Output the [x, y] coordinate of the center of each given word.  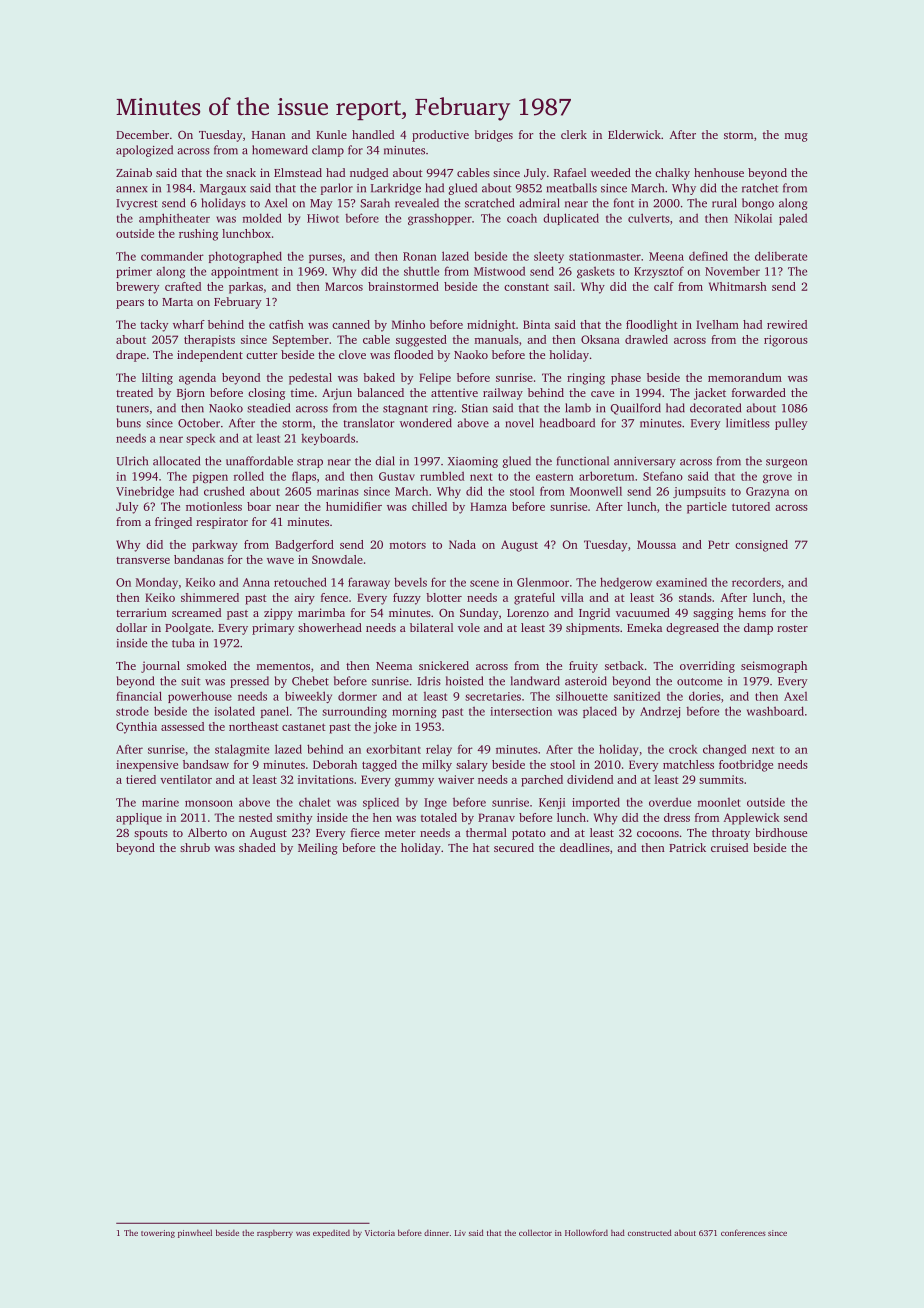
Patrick [687, 847]
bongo [758, 204]
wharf [189, 324]
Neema [394, 666]
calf [664, 286]
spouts [151, 835]
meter [400, 833]
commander [172, 256]
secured [514, 847]
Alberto [207, 832]
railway [503, 394]
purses [325, 258]
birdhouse [781, 832]
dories [705, 696]
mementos [283, 666]
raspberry [275, 1234]
